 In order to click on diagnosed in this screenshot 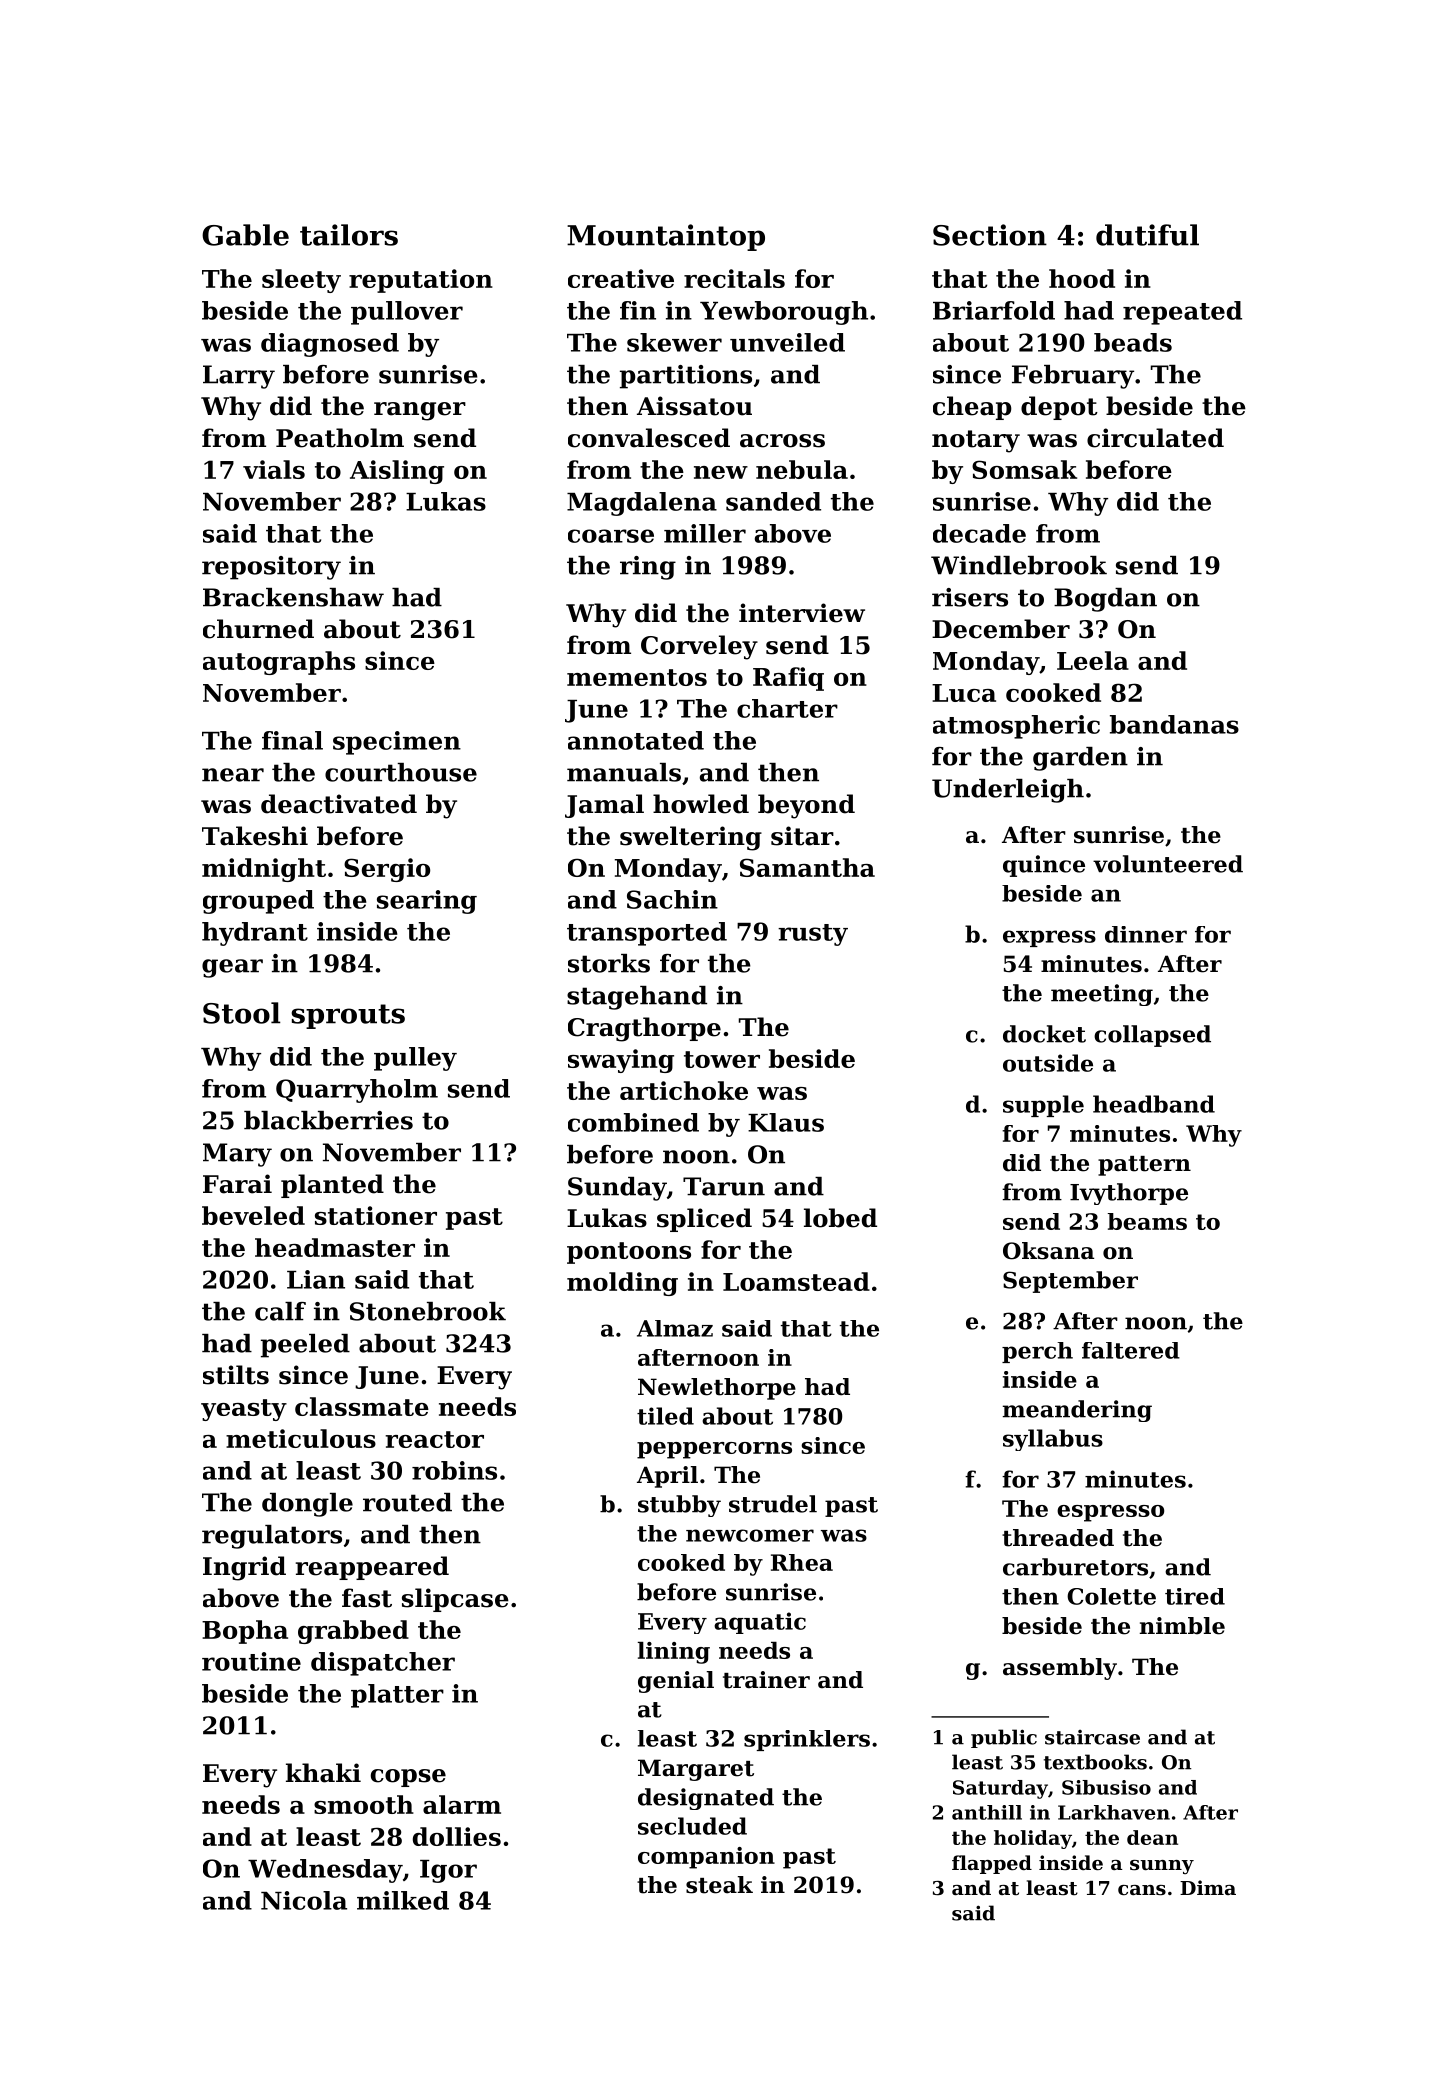, I will do `click(330, 345)`.
